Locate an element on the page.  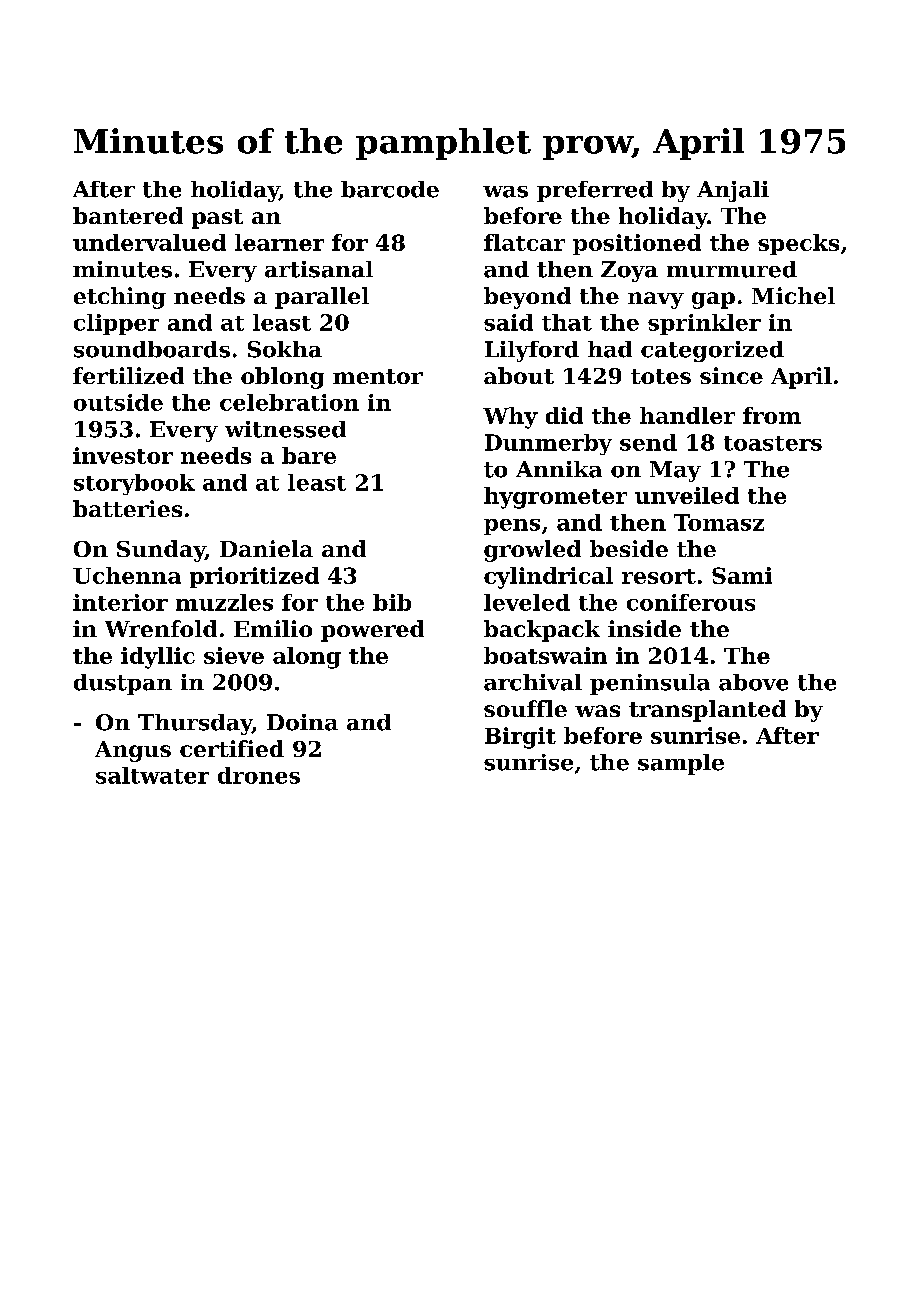
did is located at coordinates (564, 415).
